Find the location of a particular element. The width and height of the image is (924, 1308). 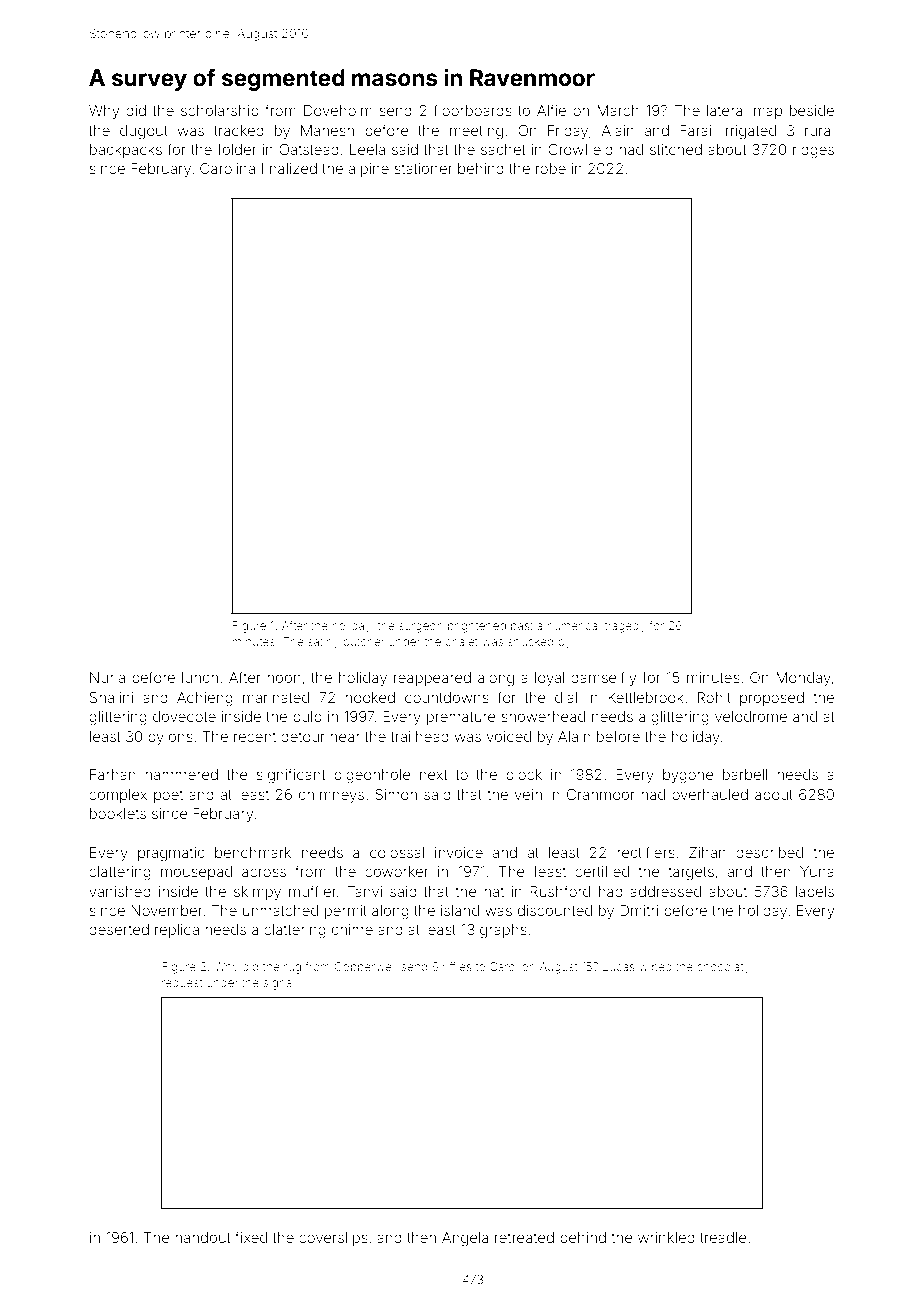

stitched is located at coordinates (676, 149).
